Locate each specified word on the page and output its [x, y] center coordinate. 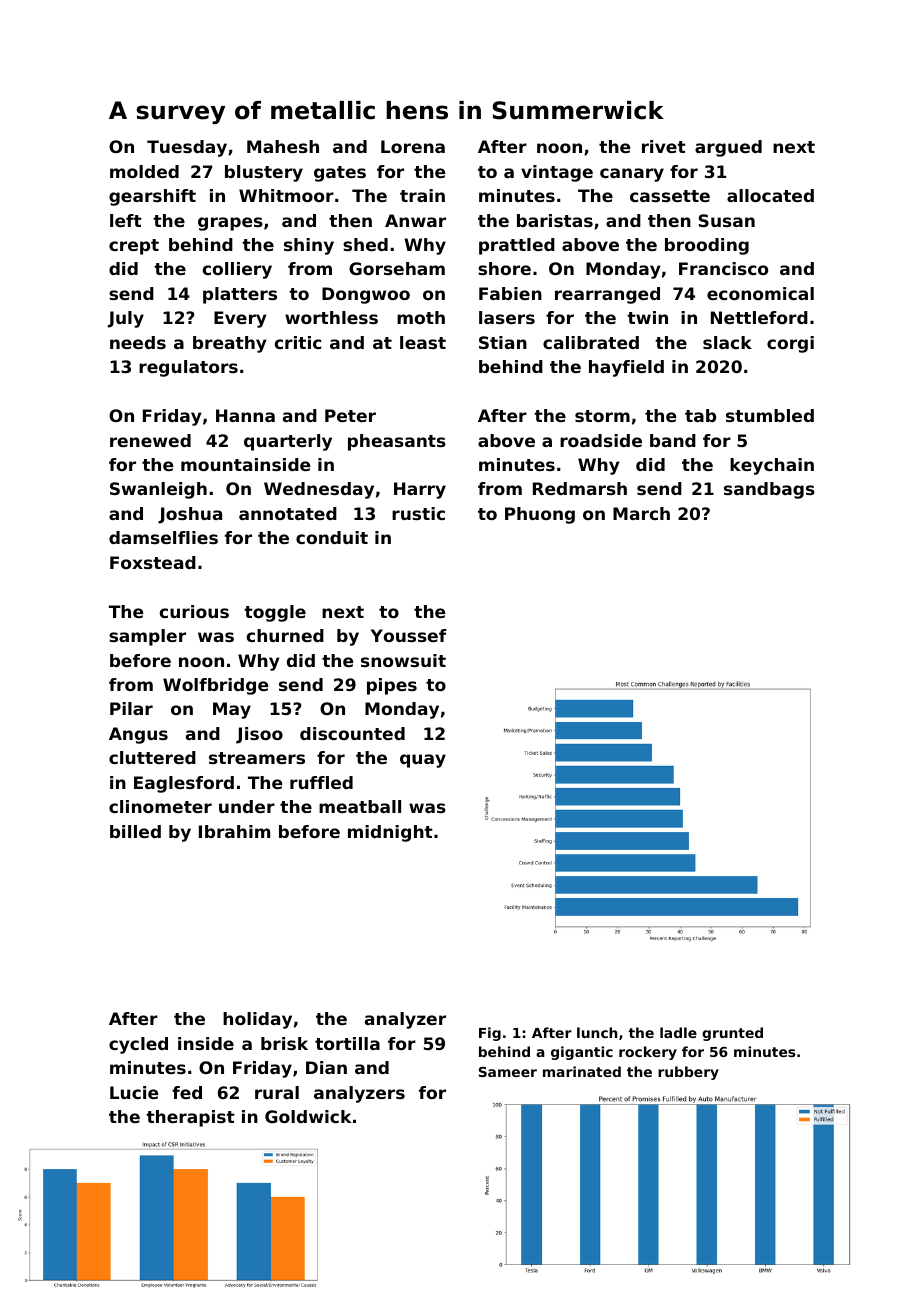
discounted [352, 733]
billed [135, 831]
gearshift [152, 197]
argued [728, 148]
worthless [331, 317]
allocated [770, 195]
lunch [597, 1032]
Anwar [415, 220]
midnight [390, 833]
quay [423, 761]
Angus [138, 735]
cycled [138, 1045]
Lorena [413, 146]
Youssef [409, 635]
